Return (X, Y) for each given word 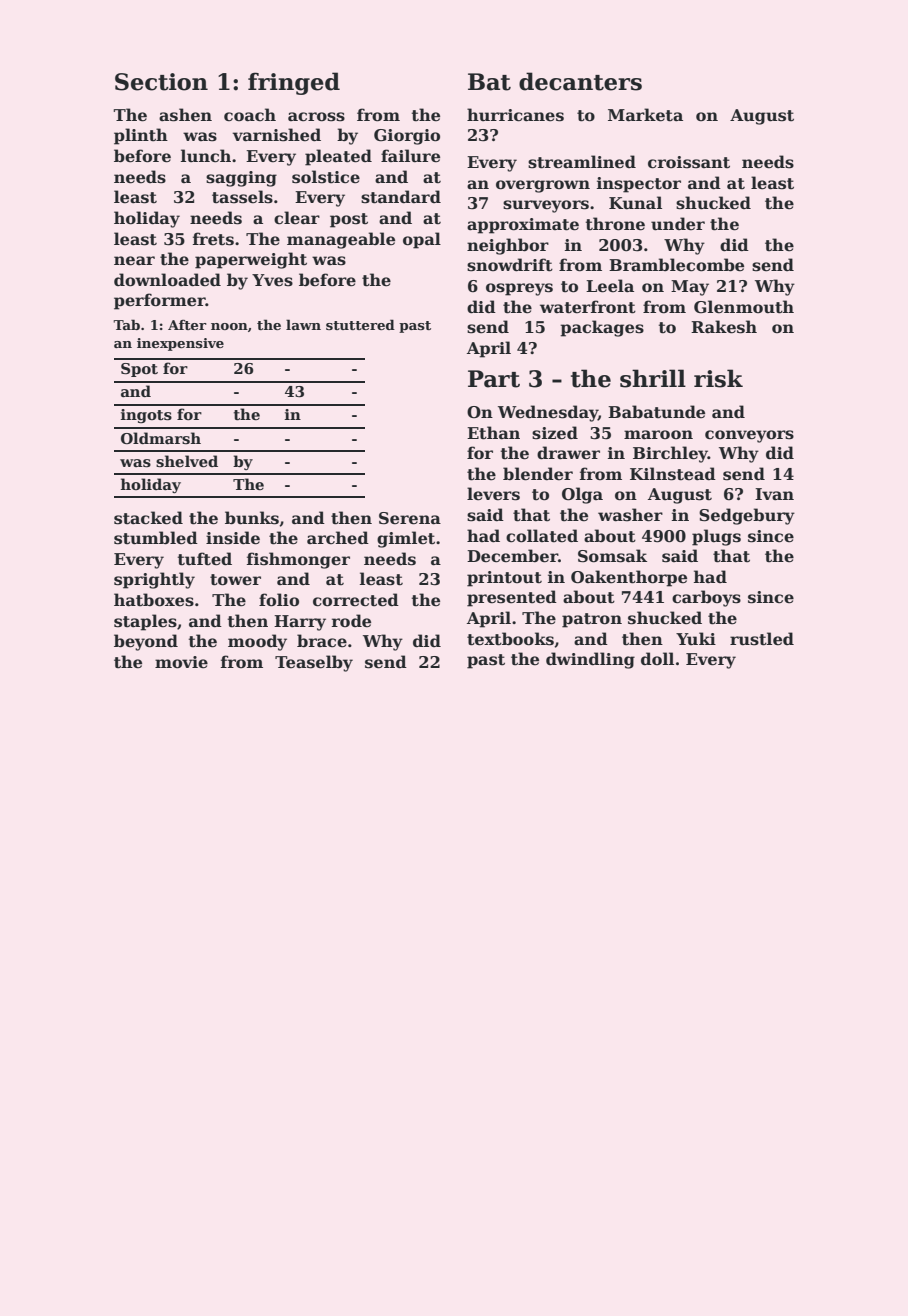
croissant (689, 162)
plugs (716, 537)
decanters (580, 81)
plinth (141, 136)
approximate (523, 226)
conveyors (749, 436)
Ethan (493, 433)
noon (229, 326)
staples (145, 622)
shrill (653, 378)
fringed (294, 83)
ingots (146, 416)
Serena (410, 518)
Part (494, 379)
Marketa (645, 115)
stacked (148, 518)
